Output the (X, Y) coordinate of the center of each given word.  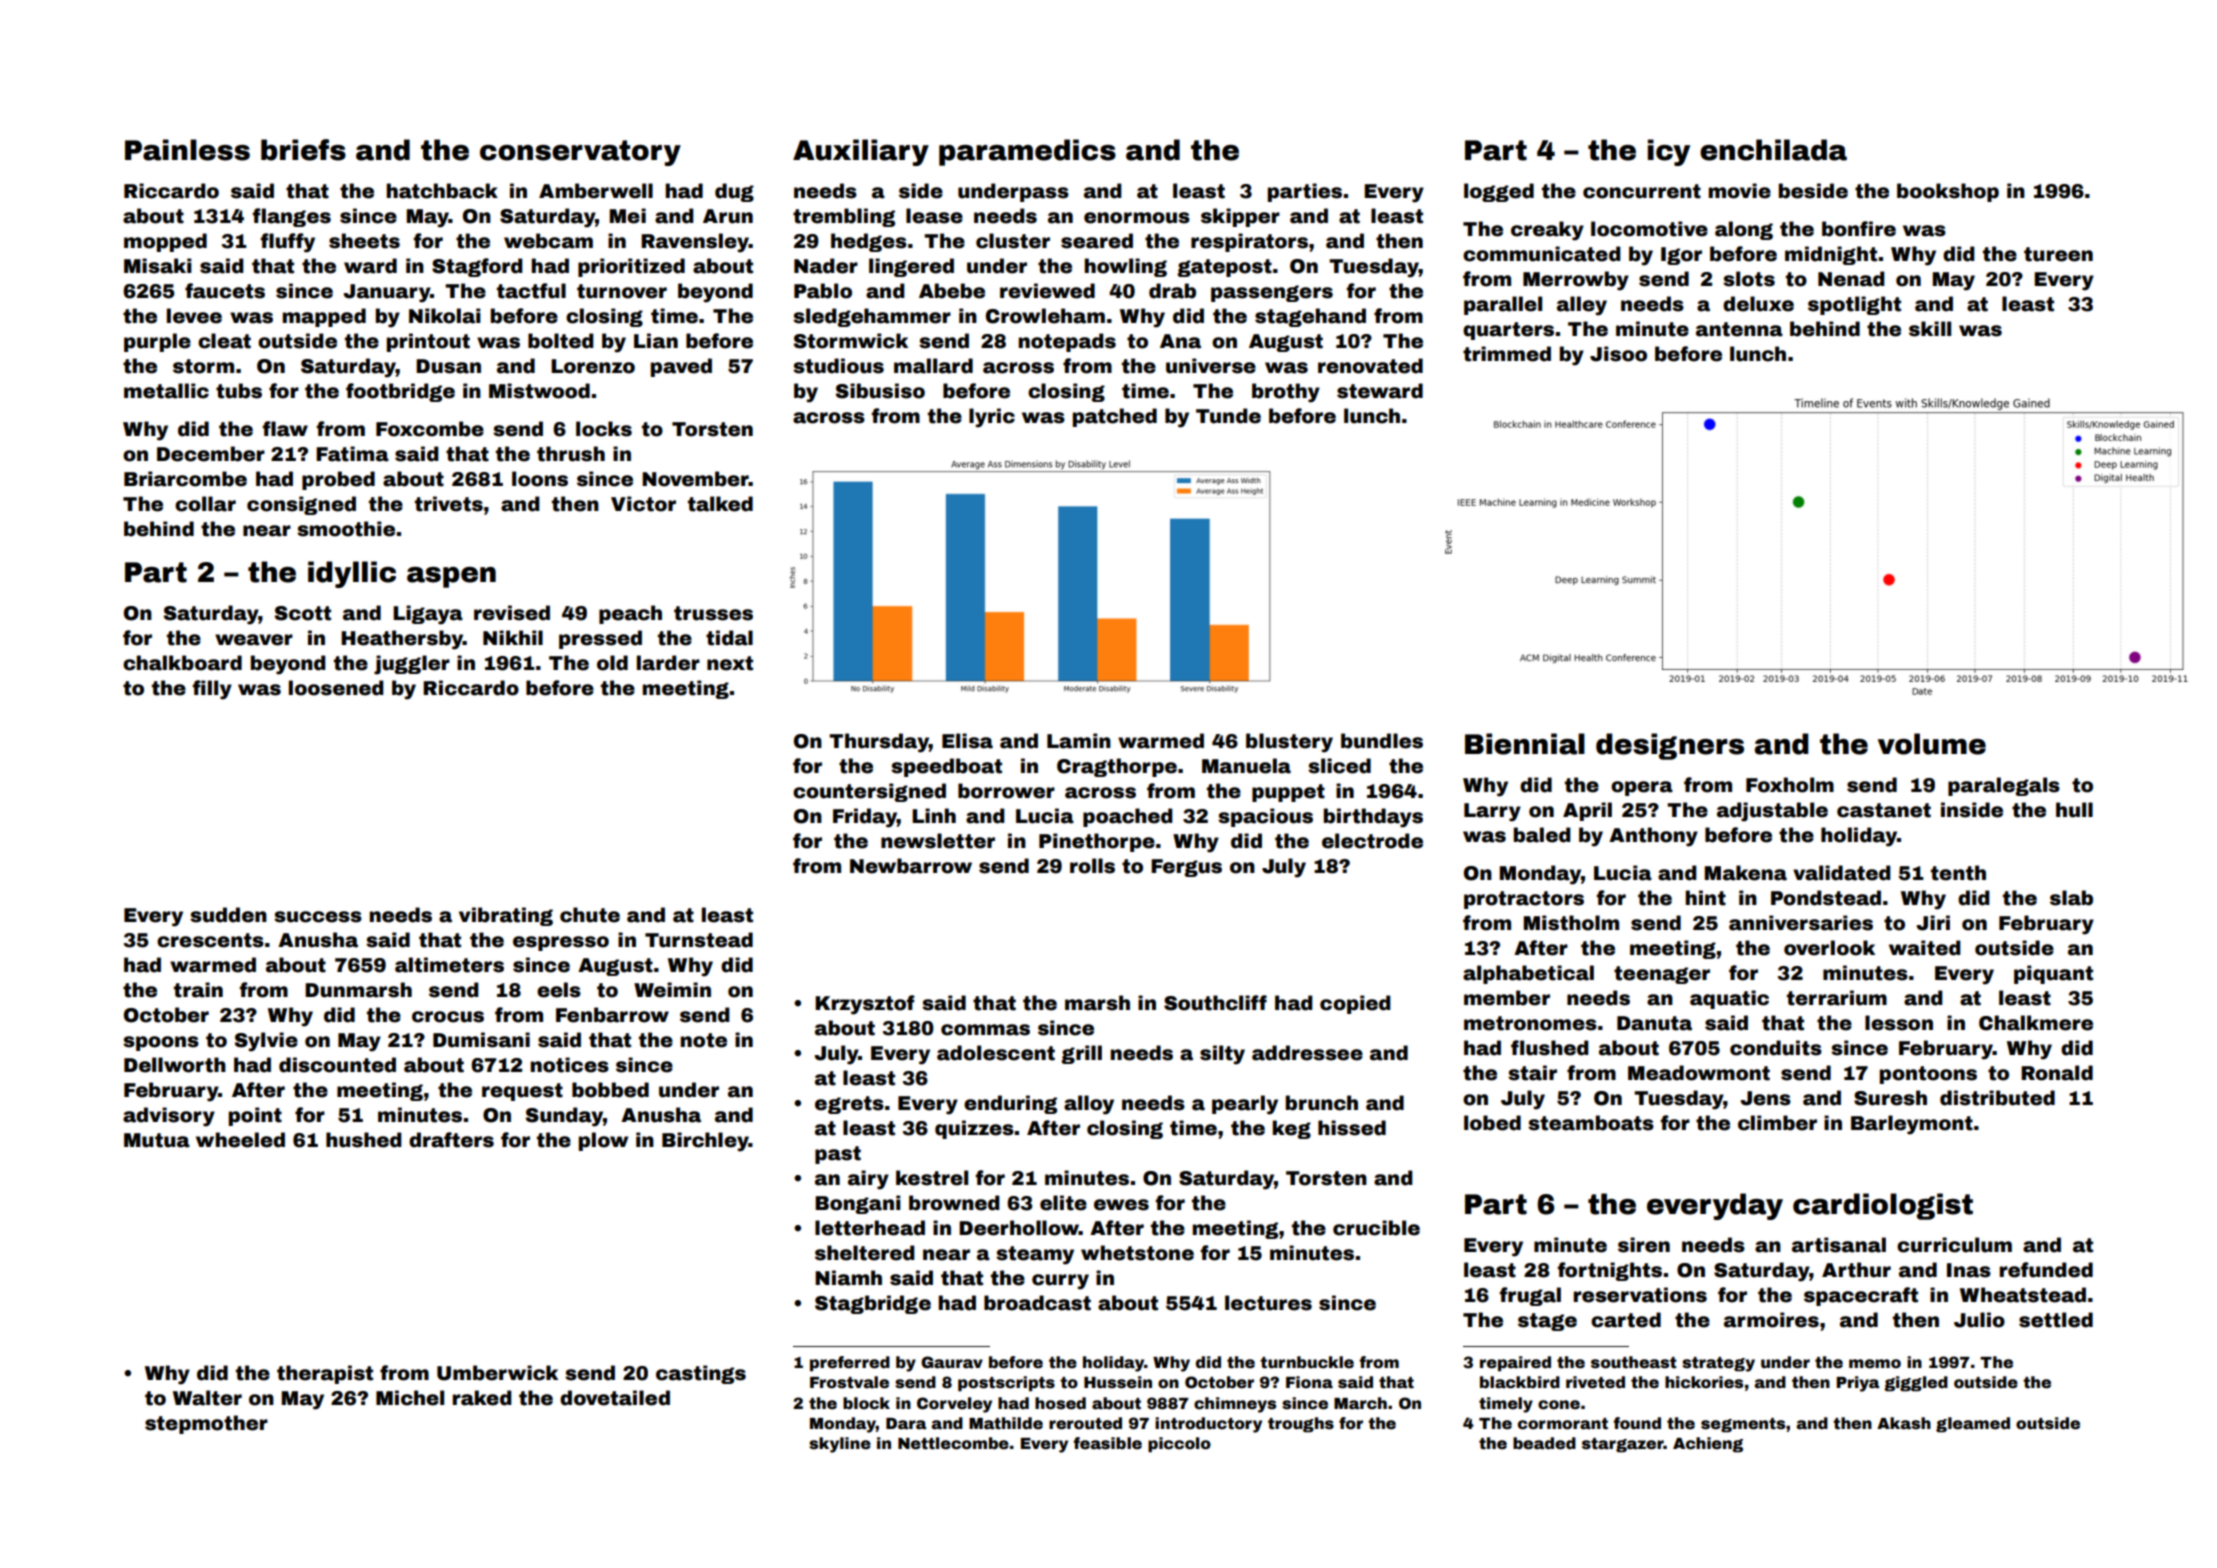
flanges (291, 217)
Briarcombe (185, 479)
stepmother (206, 1424)
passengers (1272, 293)
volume (1932, 744)
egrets (849, 1105)
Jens (1765, 1098)
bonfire (1859, 229)
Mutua (157, 1140)
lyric (992, 418)
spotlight (1854, 305)
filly (212, 690)
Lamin (1079, 741)
